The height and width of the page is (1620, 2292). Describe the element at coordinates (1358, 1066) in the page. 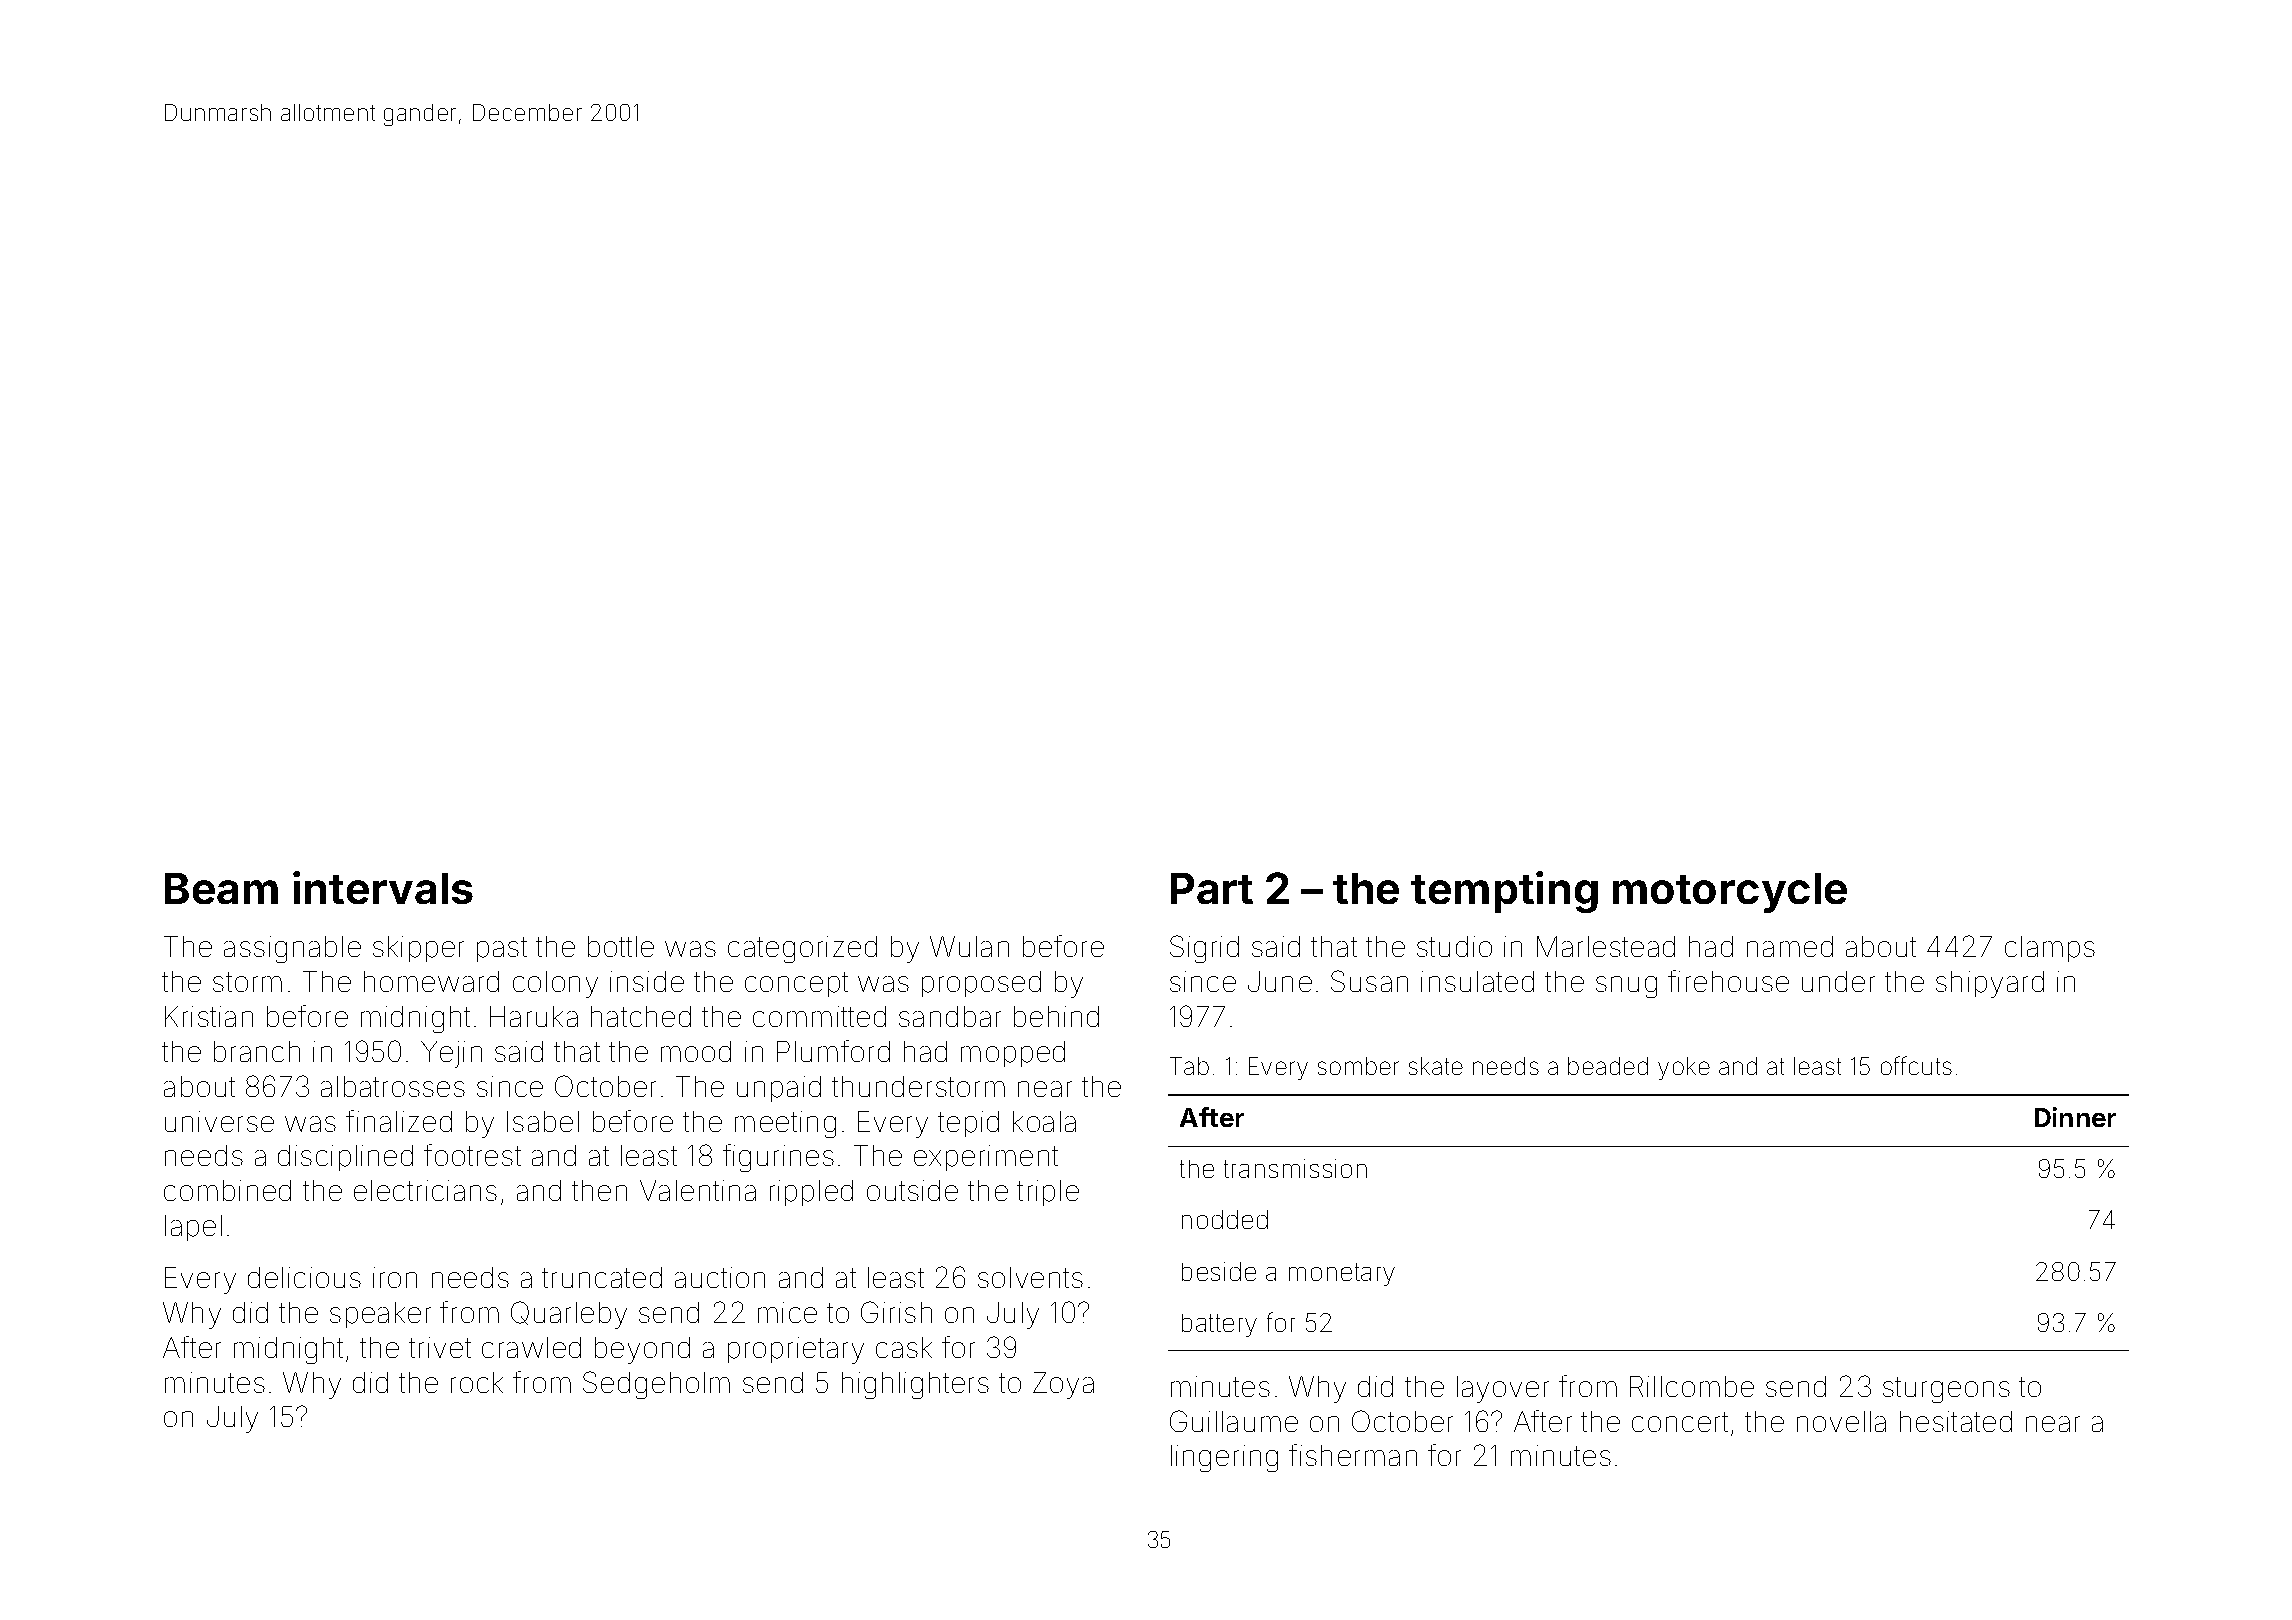

I see `somber` at that location.
